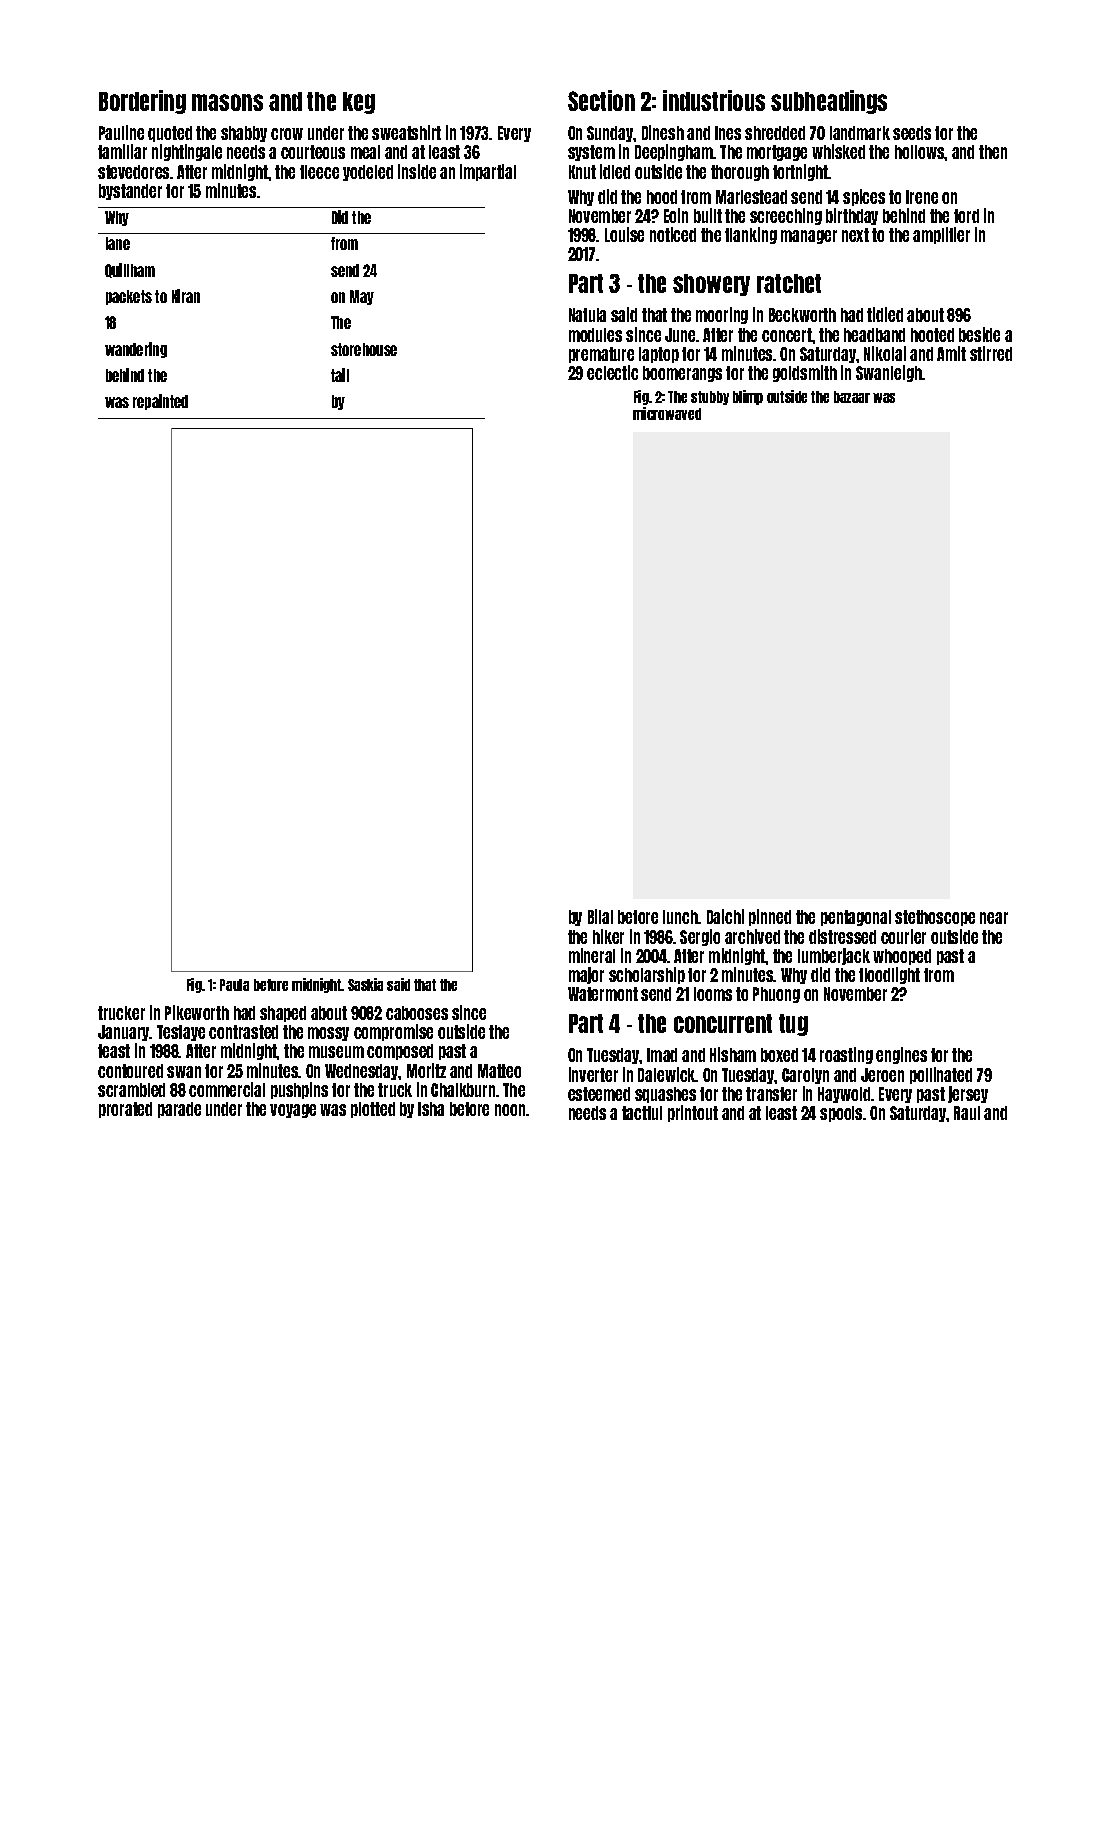 The height and width of the screenshot is (1835, 1114). What do you see at coordinates (968, 1094) in the screenshot?
I see `jersey` at bounding box center [968, 1094].
